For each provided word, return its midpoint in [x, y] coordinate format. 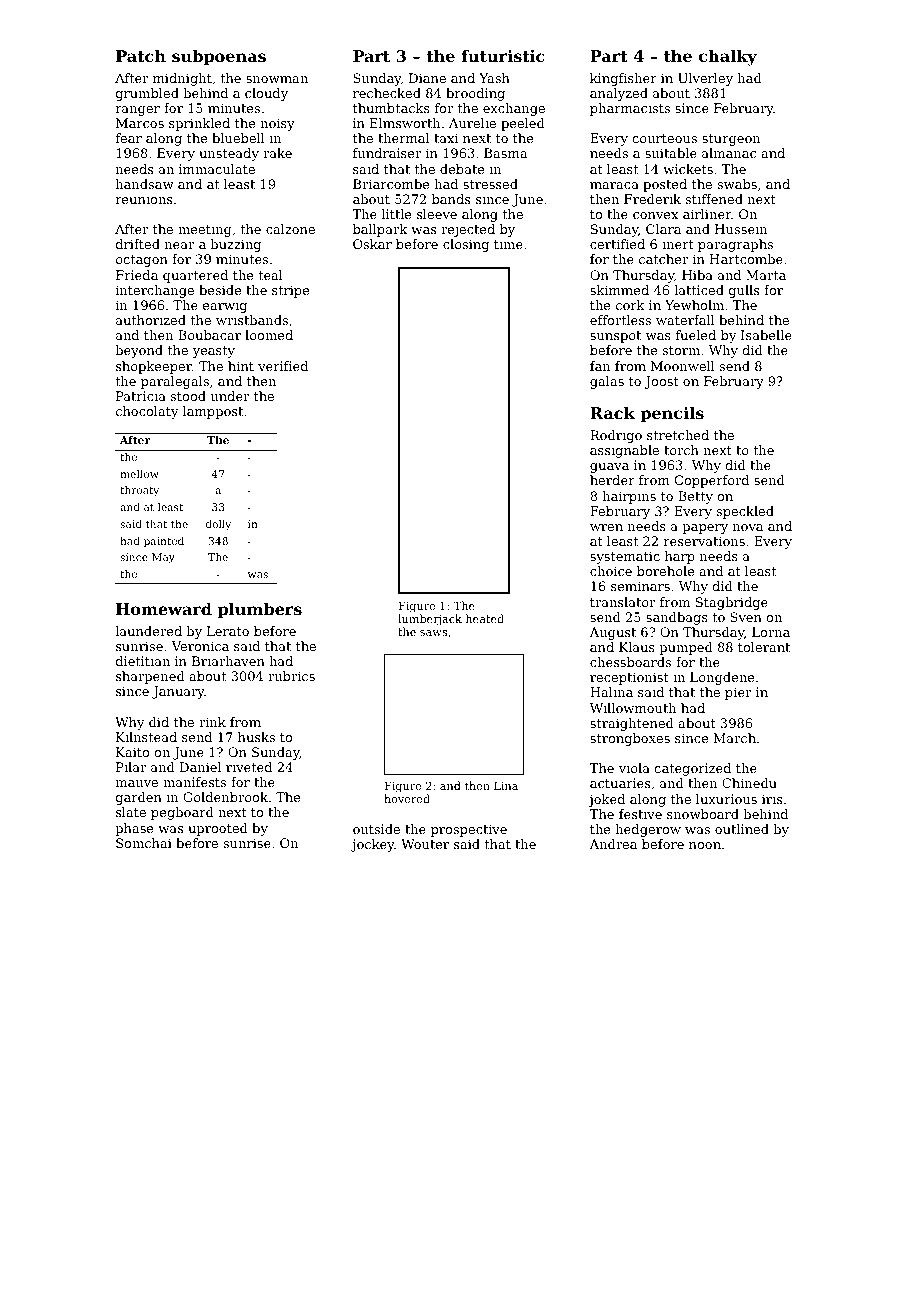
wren [606, 527]
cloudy [266, 94]
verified [283, 366]
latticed [699, 290]
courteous [664, 138]
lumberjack [430, 620]
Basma [506, 153]
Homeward [164, 609]
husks [256, 737]
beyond [139, 351]
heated [485, 618]
